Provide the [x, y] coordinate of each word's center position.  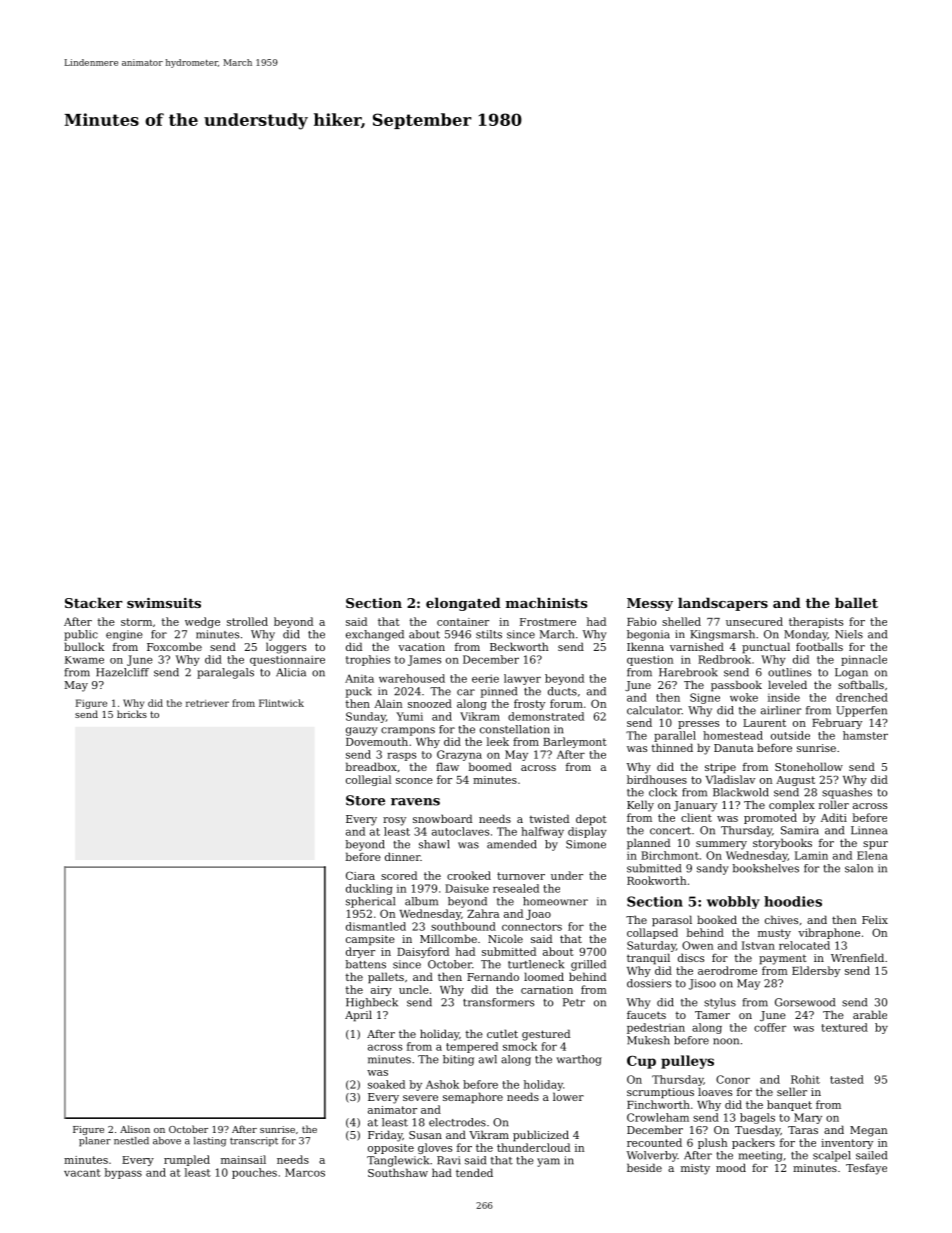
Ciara [360, 875]
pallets [386, 978]
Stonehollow [809, 766]
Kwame [84, 660]
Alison [135, 1129]
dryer [360, 952]
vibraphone [829, 933]
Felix [875, 919]
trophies [368, 660]
